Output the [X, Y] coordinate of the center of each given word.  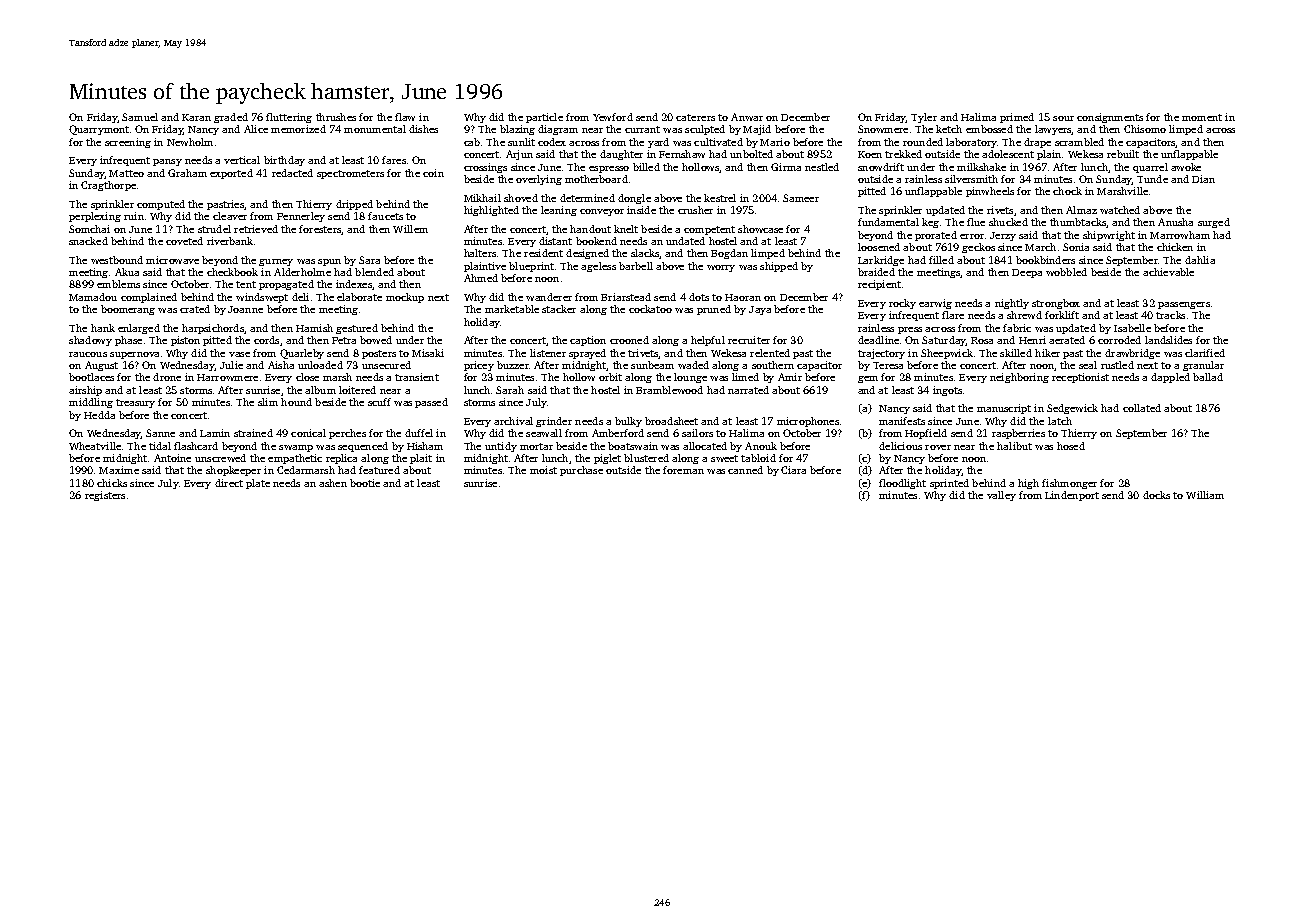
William [1205, 495]
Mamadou [93, 297]
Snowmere [883, 129]
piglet [607, 459]
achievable [1168, 272]
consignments [1110, 118]
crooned [629, 340]
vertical [242, 160]
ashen [333, 483]
